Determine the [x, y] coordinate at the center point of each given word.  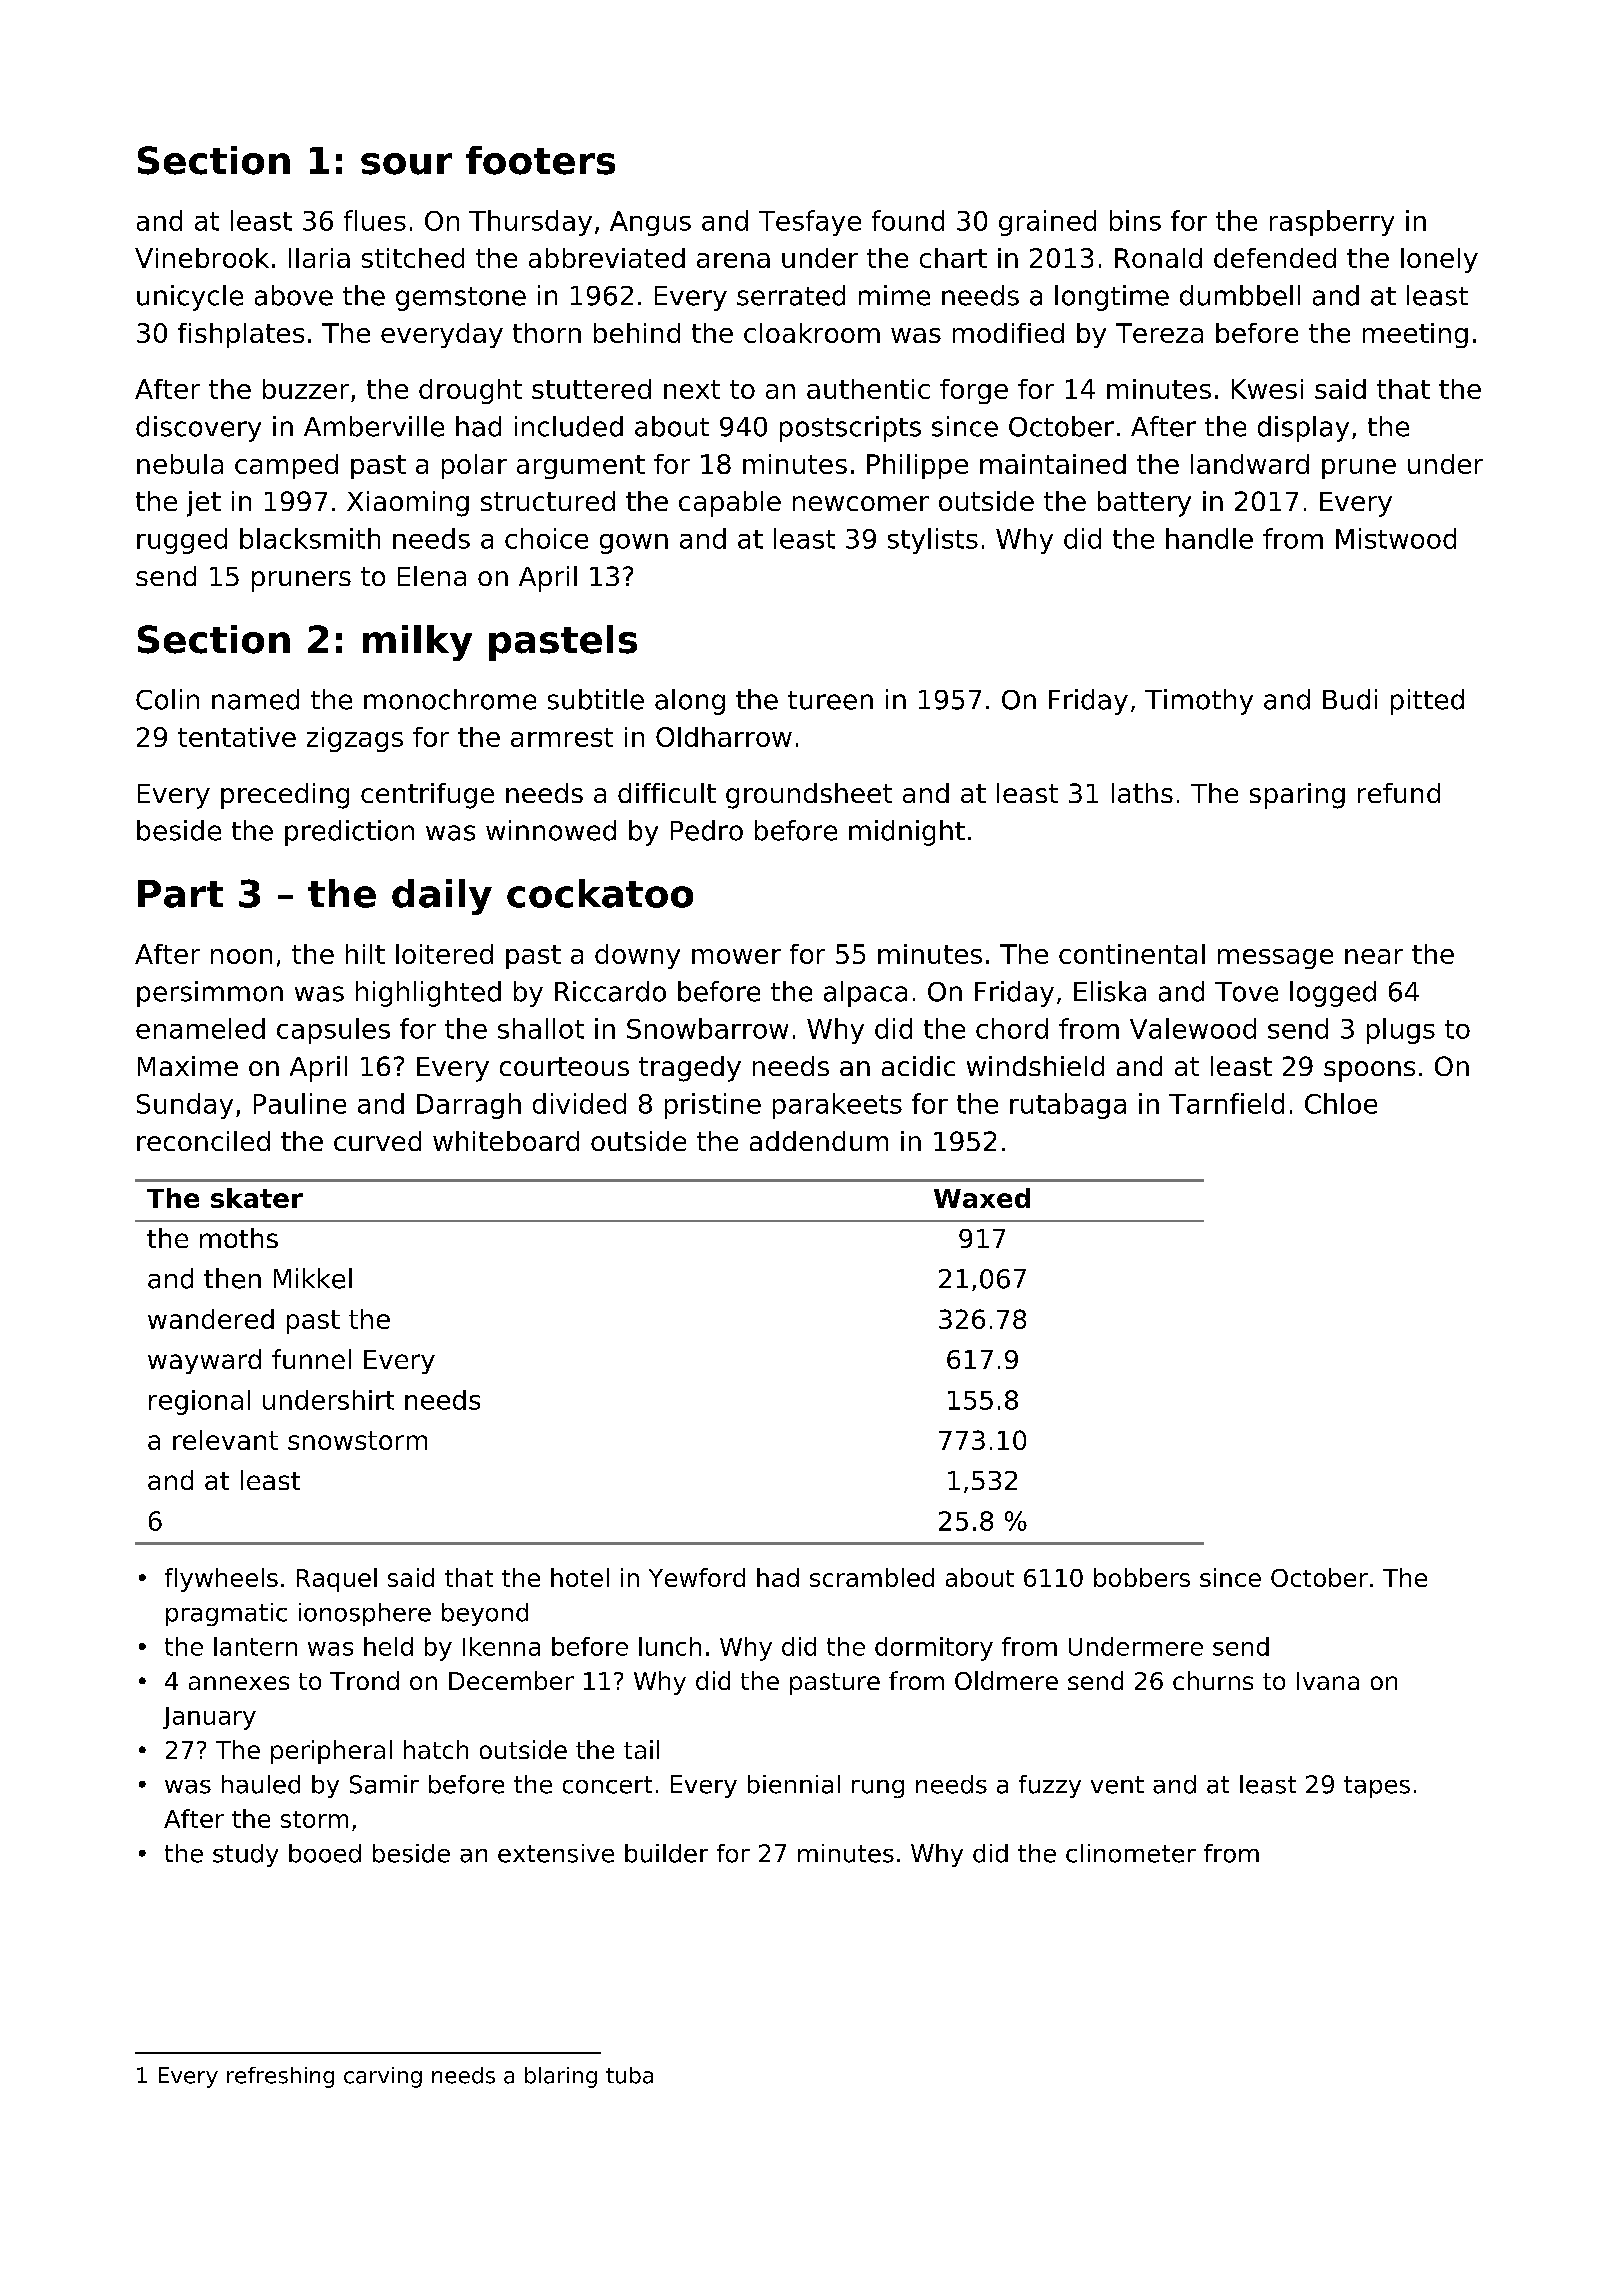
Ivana [1328, 1681]
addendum [819, 1141]
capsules [333, 1031]
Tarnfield [1226, 1103]
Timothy [1199, 702]
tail [641, 1749]
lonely [1439, 260]
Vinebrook [202, 258]
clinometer [1131, 1853]
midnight [907, 833]
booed [325, 1853]
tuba [629, 2075]
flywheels [221, 1580]
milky [417, 643]
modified [1008, 333]
